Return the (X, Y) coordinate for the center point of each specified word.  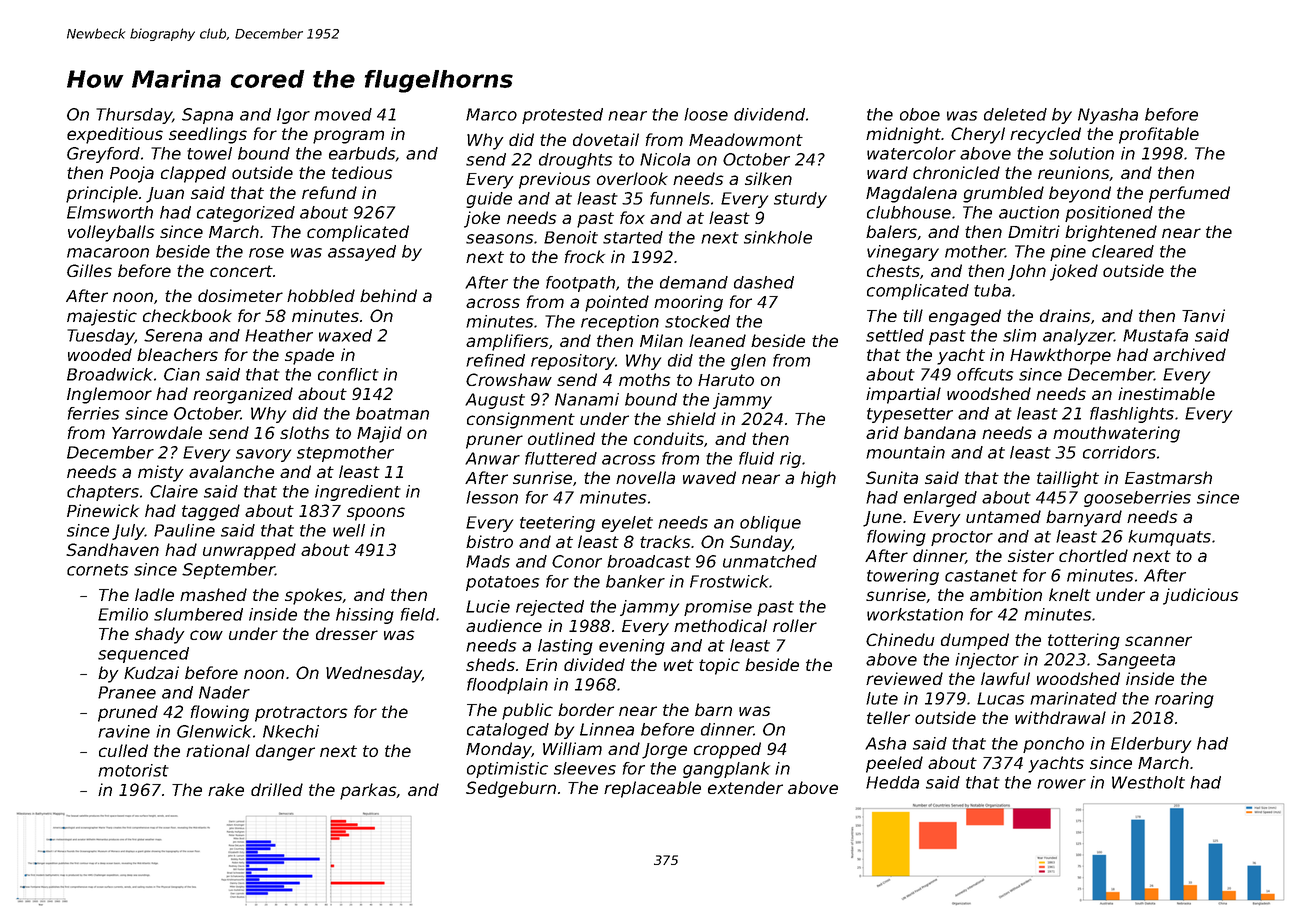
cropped (727, 750)
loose (706, 114)
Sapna (207, 116)
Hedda (892, 782)
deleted (1015, 114)
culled (123, 750)
